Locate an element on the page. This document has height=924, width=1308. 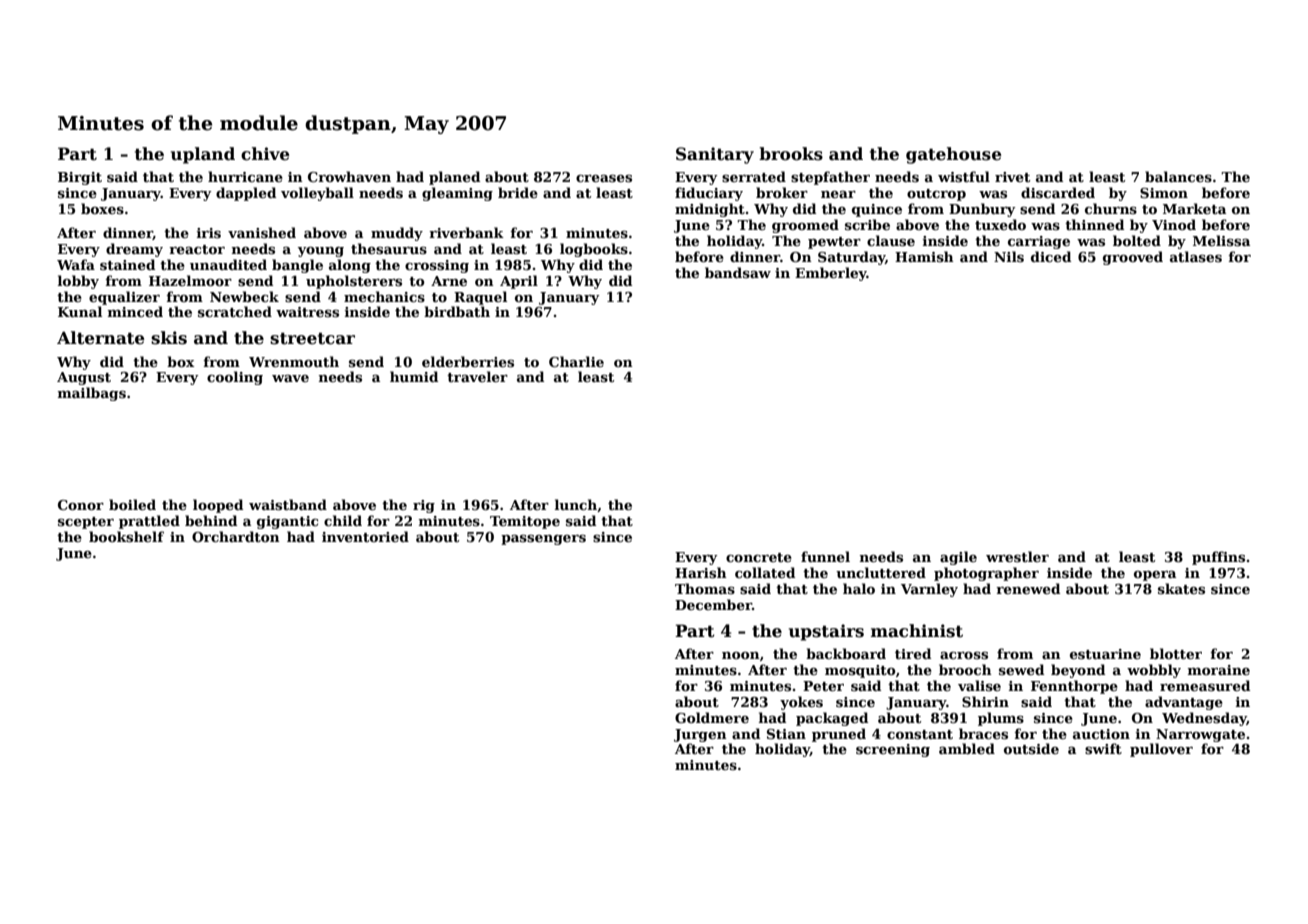
fiduciary is located at coordinates (709, 194).
